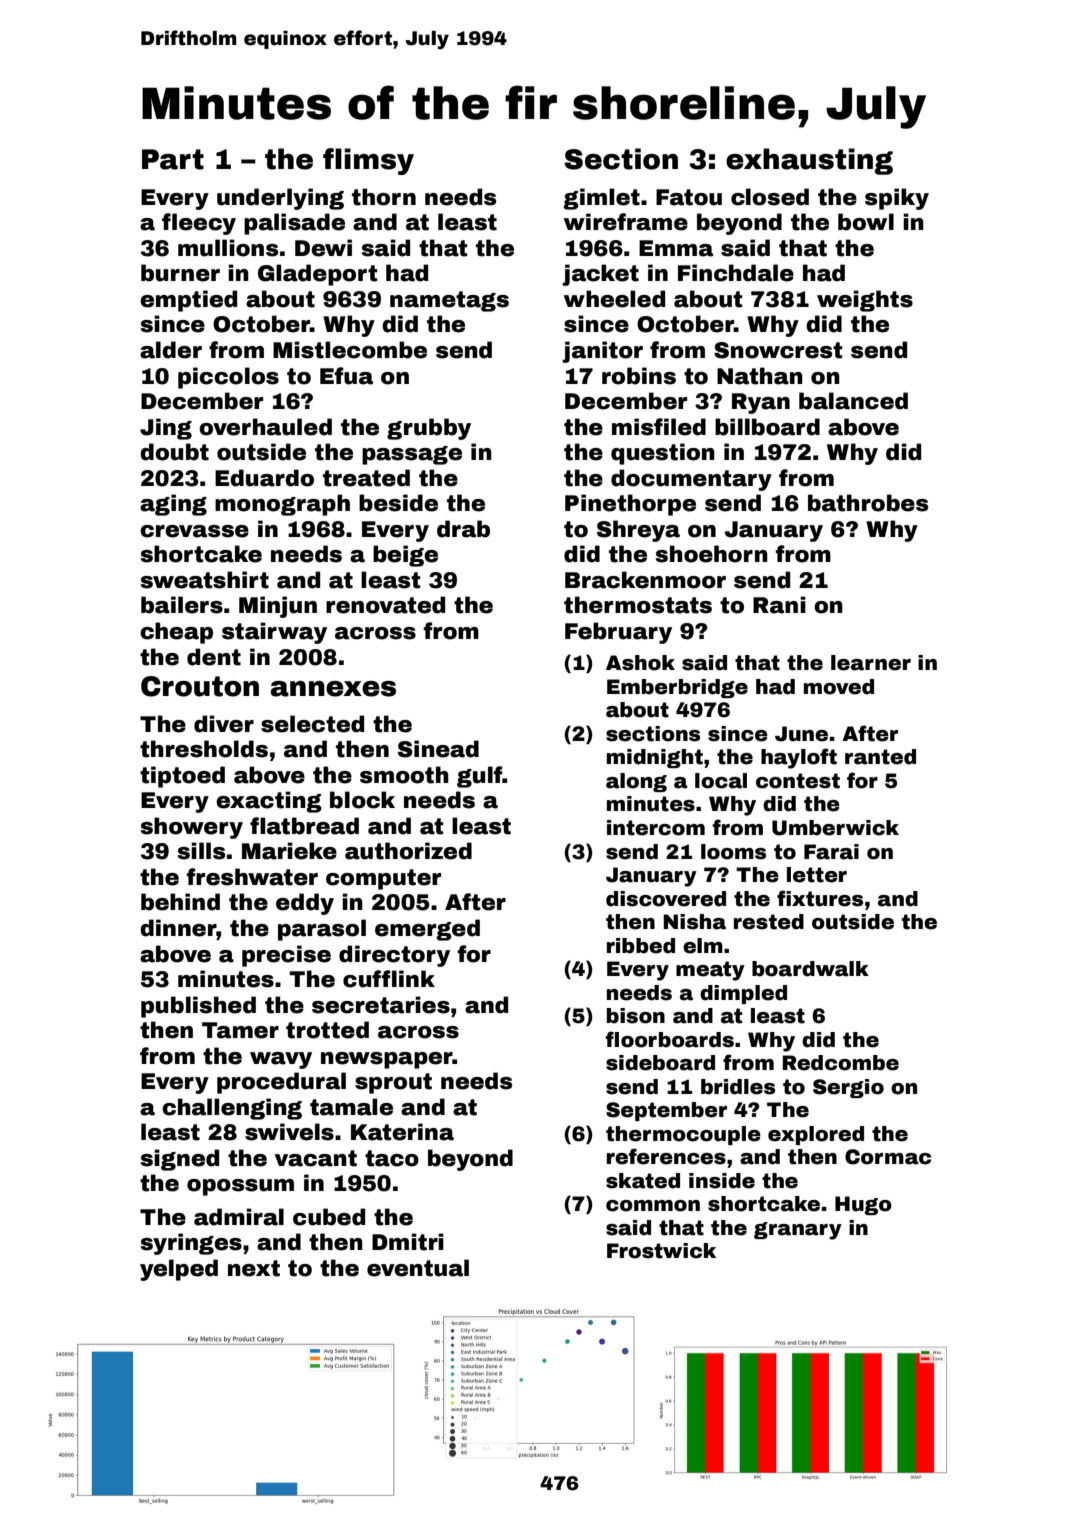  What do you see at coordinates (636, 782) in the screenshot?
I see `along` at bounding box center [636, 782].
